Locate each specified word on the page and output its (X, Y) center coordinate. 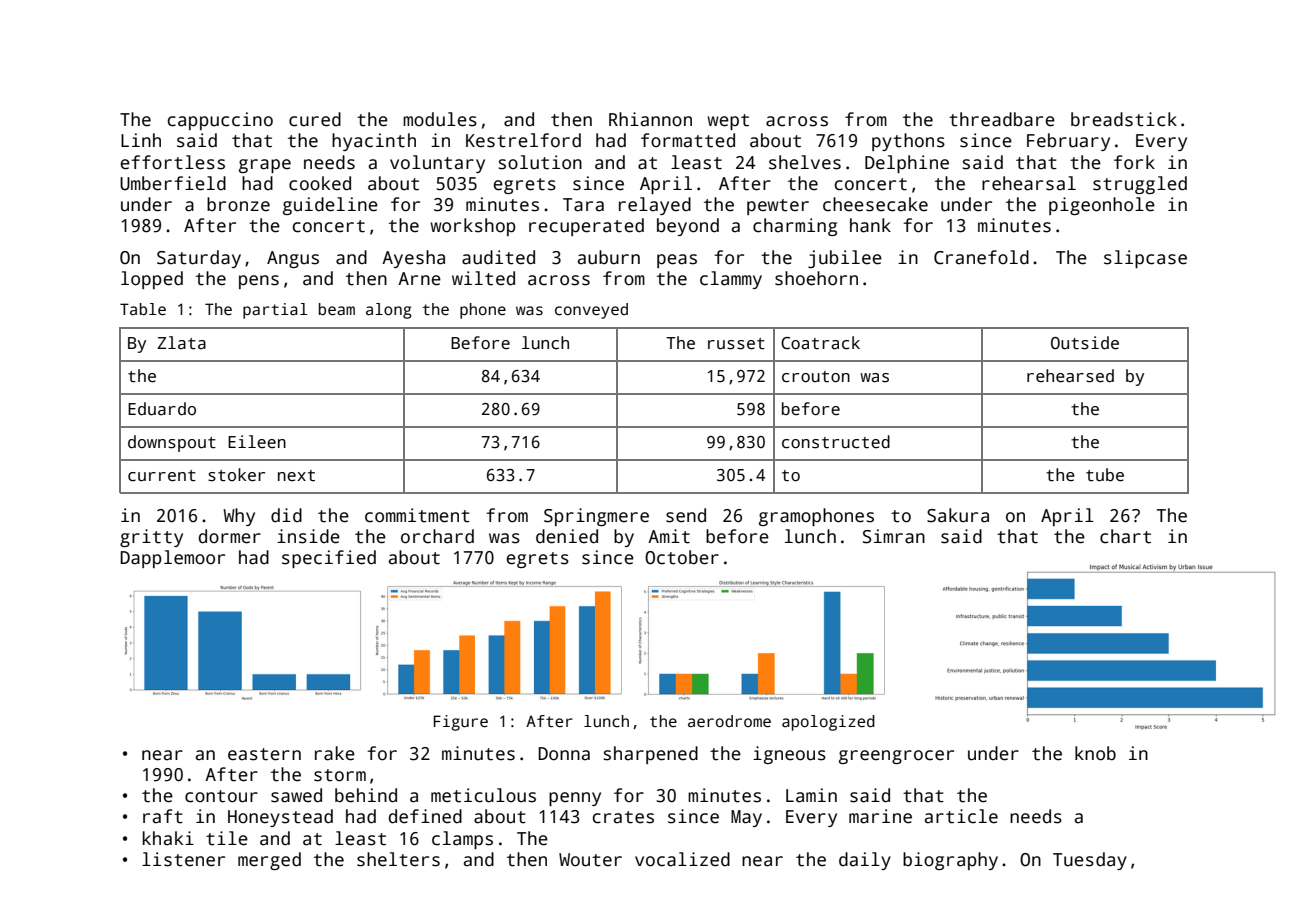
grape (265, 166)
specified (329, 559)
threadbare (1002, 119)
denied (567, 536)
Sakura (958, 515)
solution (540, 162)
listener (183, 859)
